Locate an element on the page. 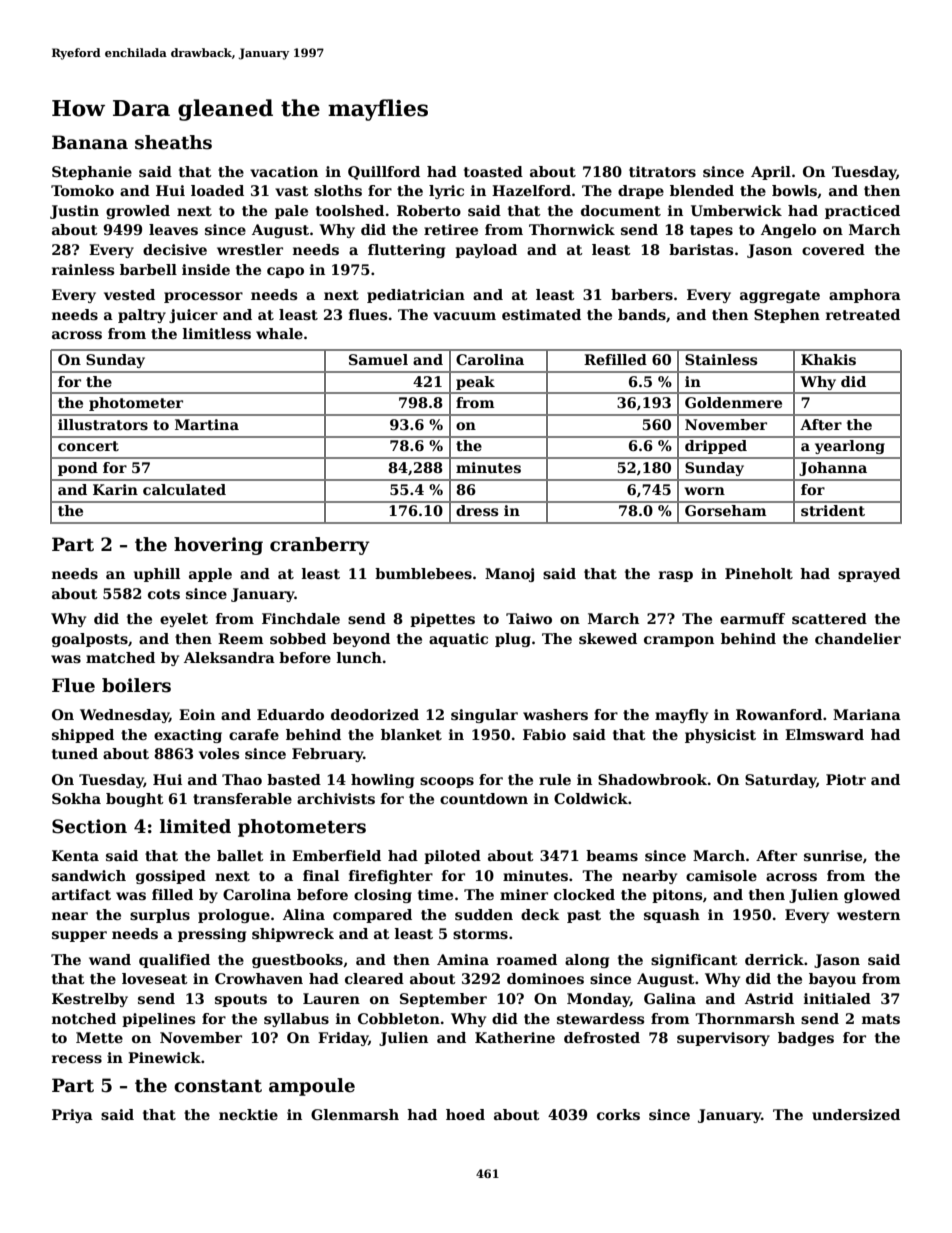  calculated is located at coordinates (184, 489).
